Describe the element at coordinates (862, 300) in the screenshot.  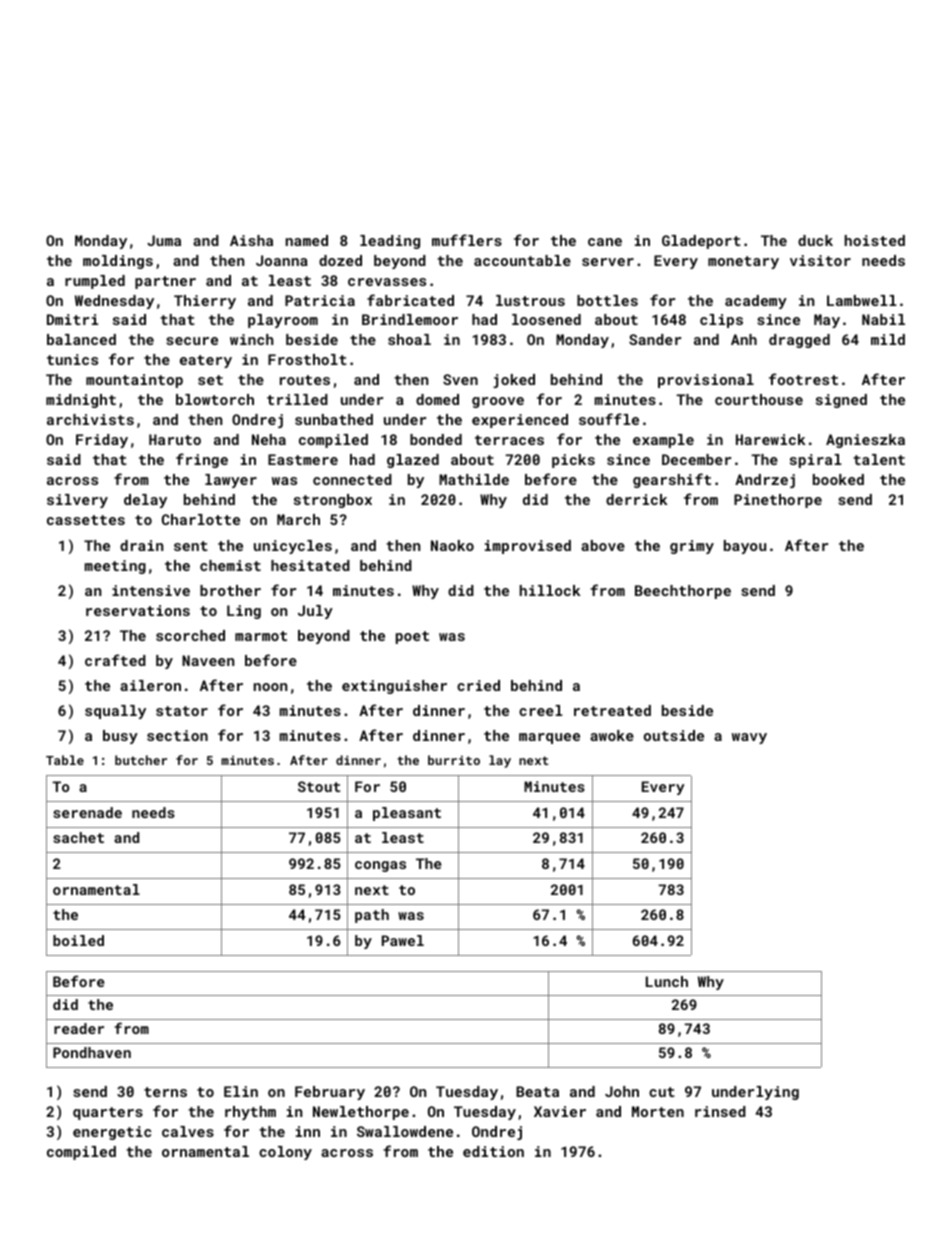
I see `Lambwell` at that location.
